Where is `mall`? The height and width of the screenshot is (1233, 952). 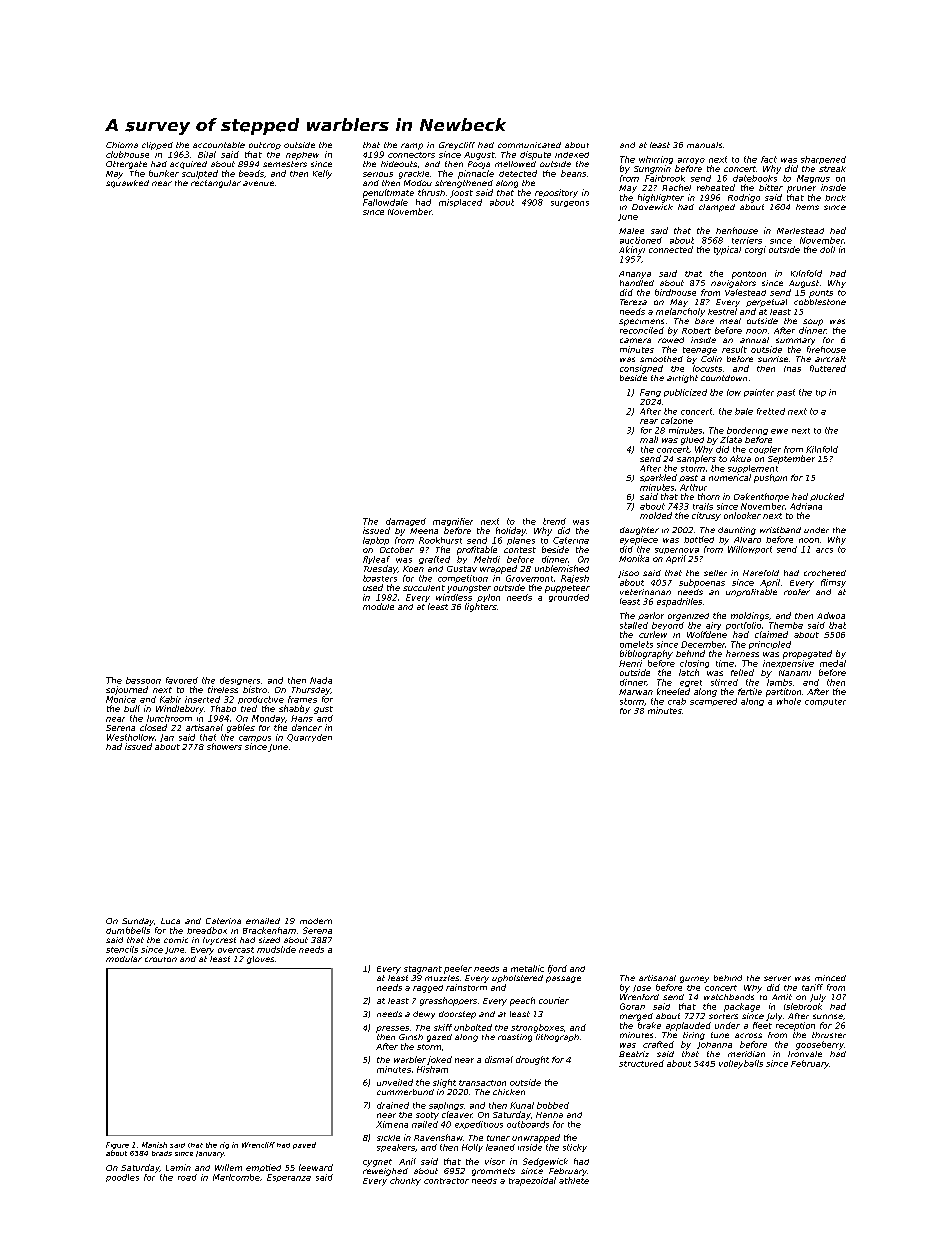
mall is located at coordinates (649, 439).
